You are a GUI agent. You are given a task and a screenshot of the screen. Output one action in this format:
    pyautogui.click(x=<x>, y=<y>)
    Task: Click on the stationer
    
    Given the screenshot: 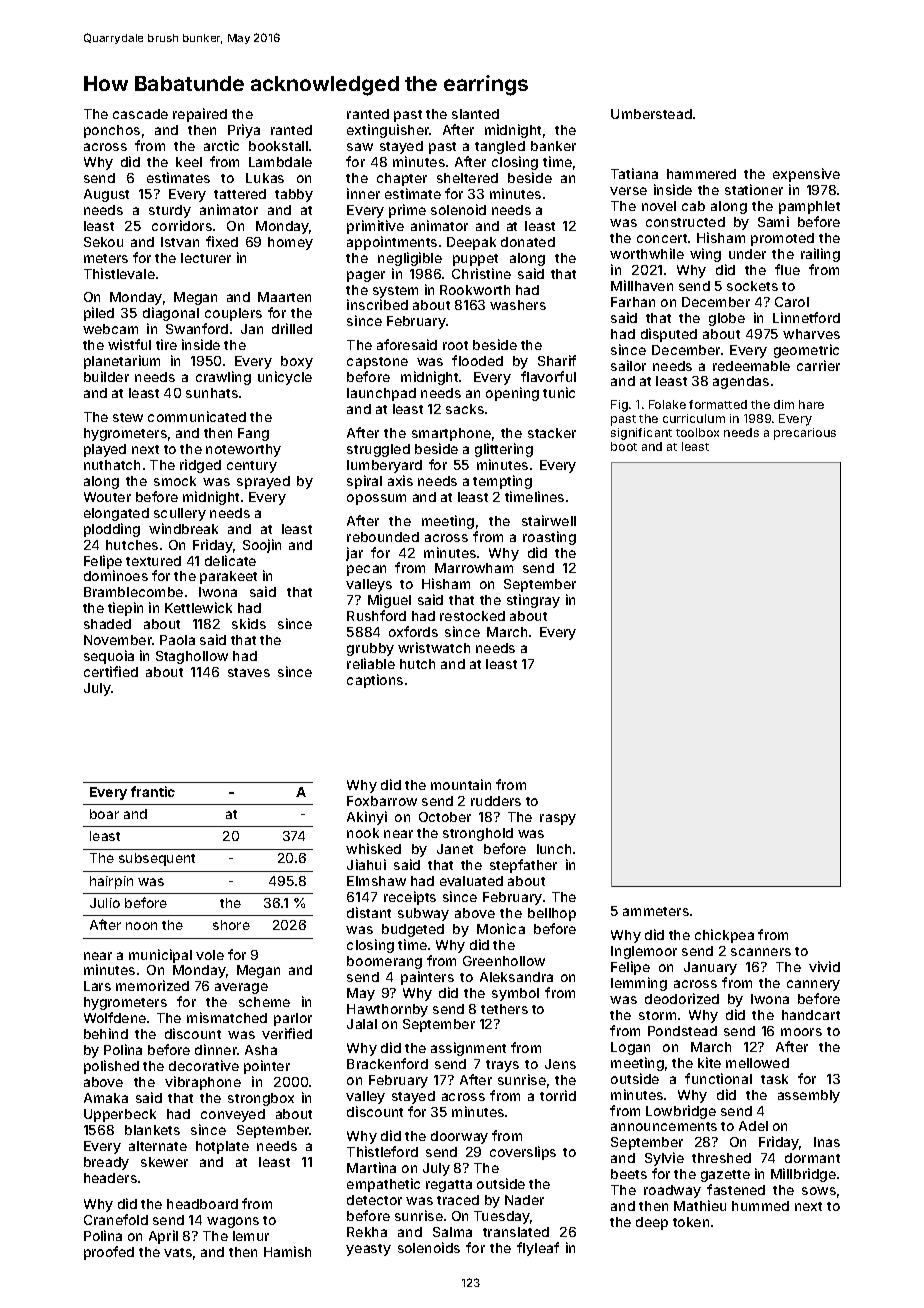 What is the action you would take?
    pyautogui.click(x=754, y=189)
